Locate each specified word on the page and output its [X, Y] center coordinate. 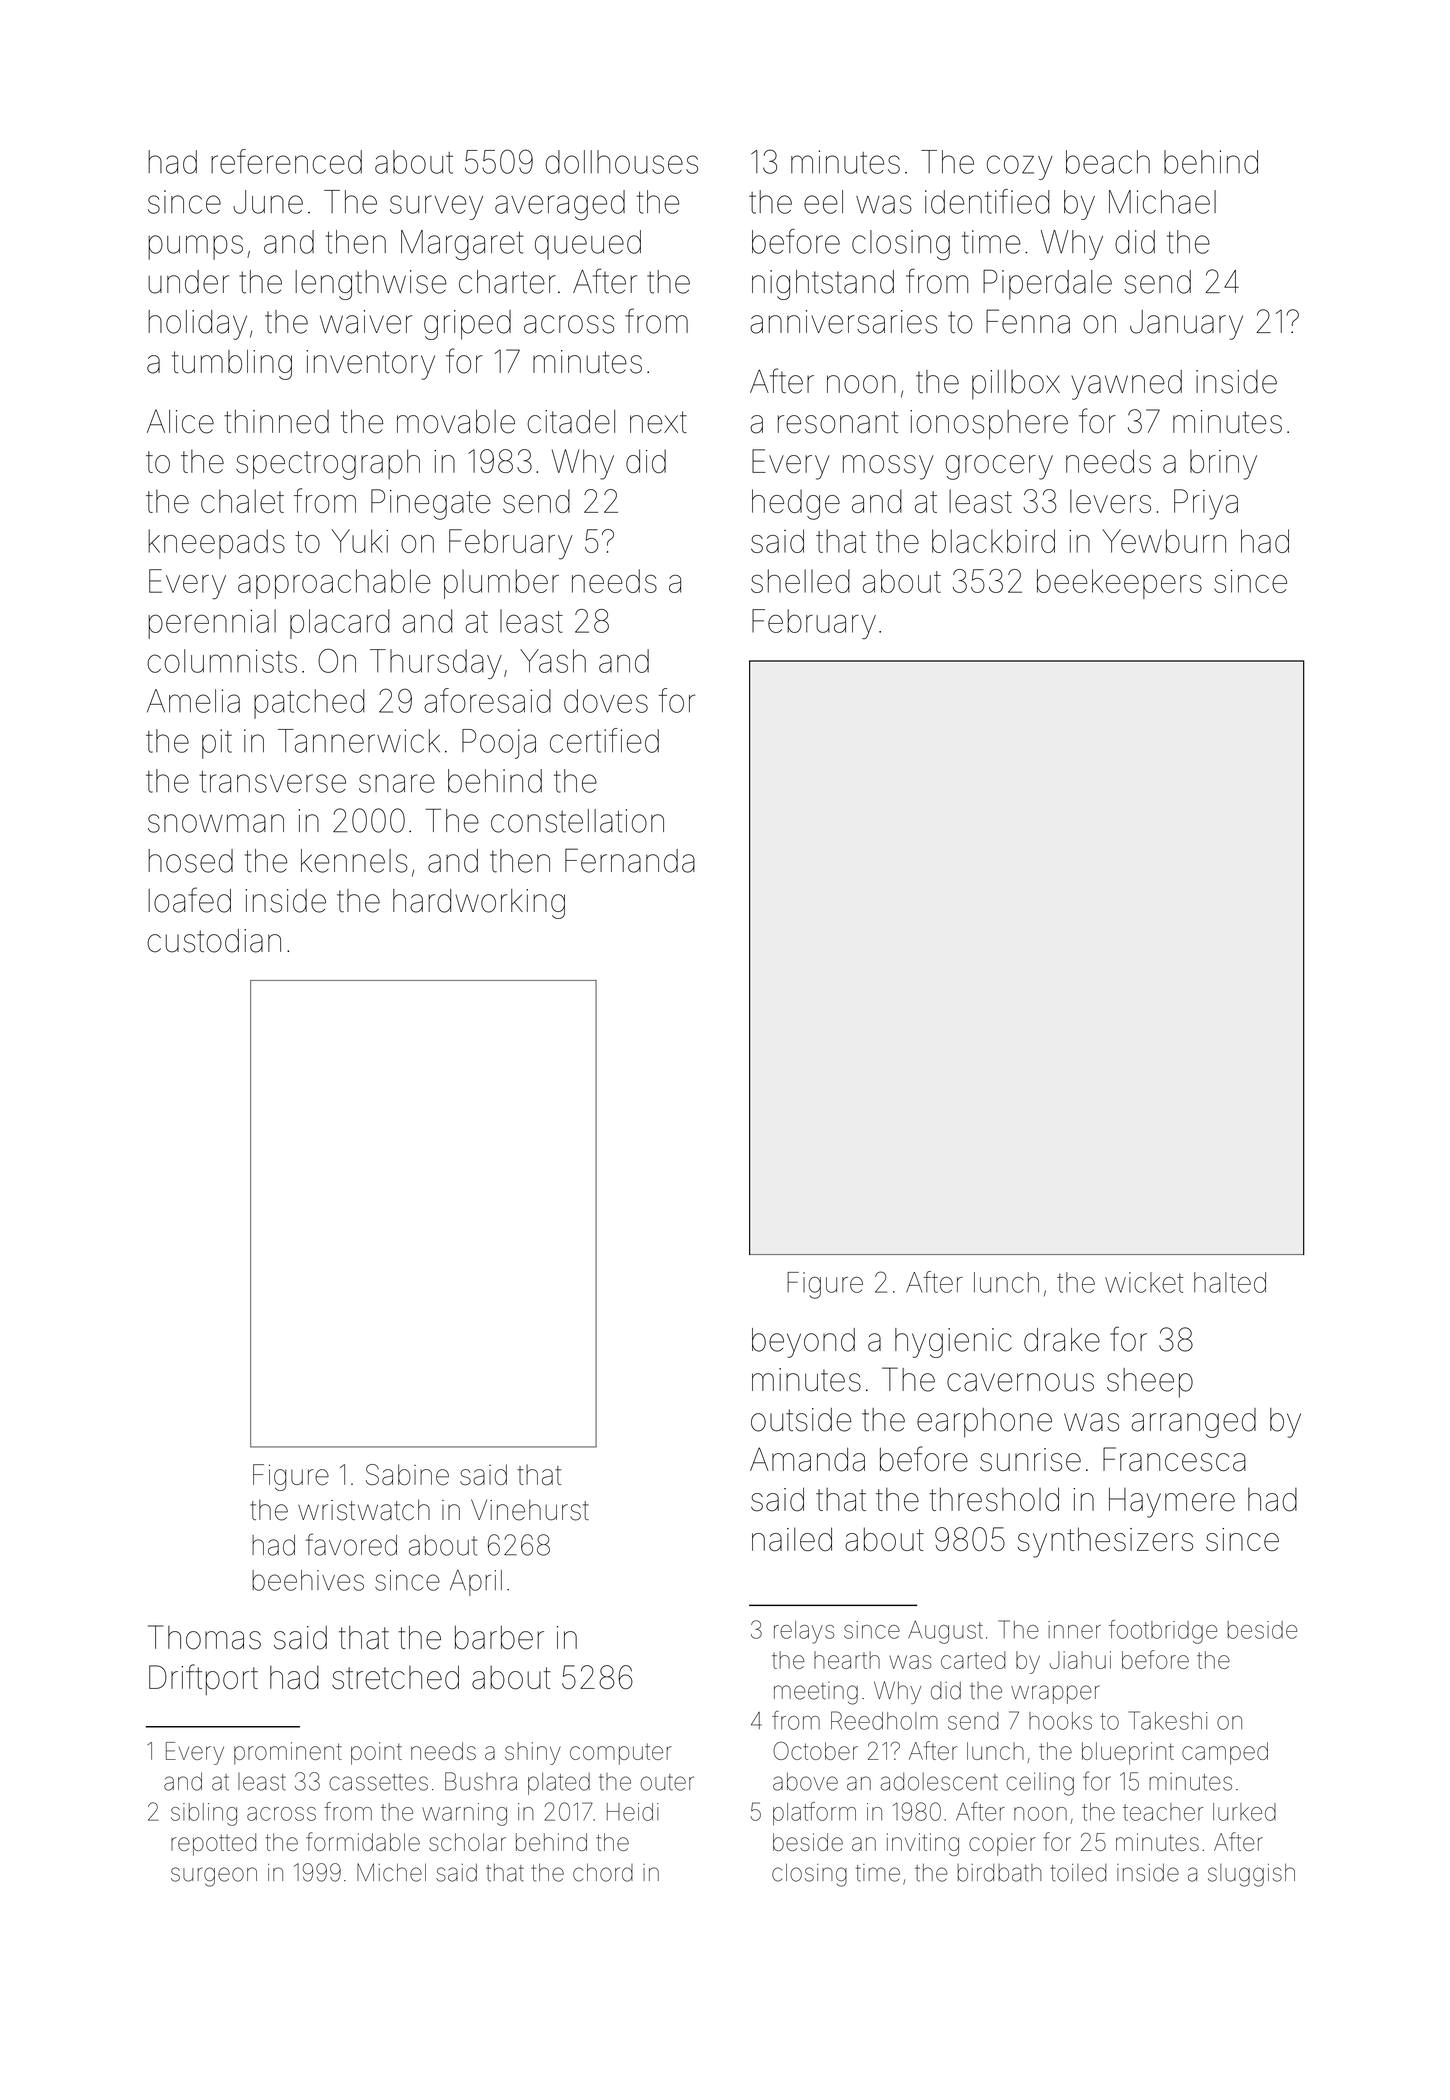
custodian [214, 941]
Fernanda [630, 860]
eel [823, 202]
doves [606, 701]
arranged [1193, 1423]
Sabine [407, 1474]
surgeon [214, 1877]
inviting [923, 1844]
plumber [501, 584]
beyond [803, 1343]
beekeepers [1119, 584]
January [1186, 325]
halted [1230, 1282]
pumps [195, 247]
